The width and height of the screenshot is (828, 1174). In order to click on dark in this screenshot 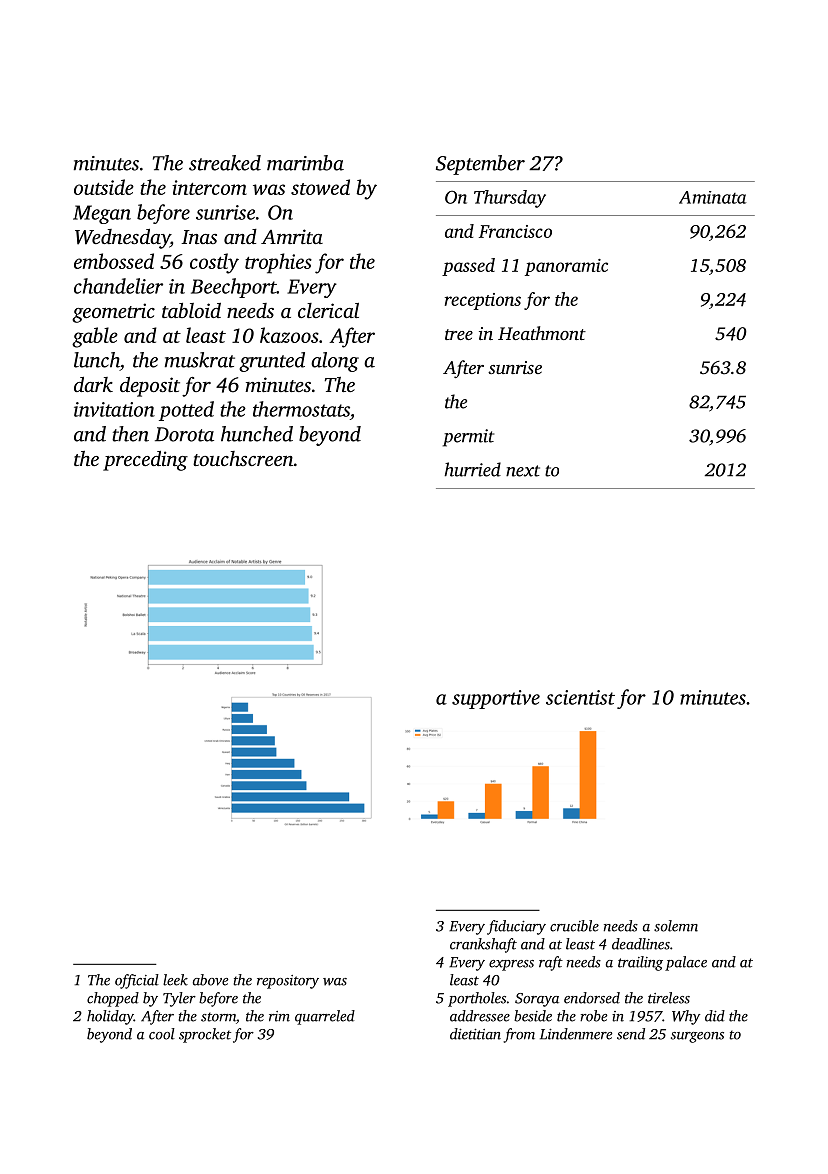, I will do `click(93, 384)`.
